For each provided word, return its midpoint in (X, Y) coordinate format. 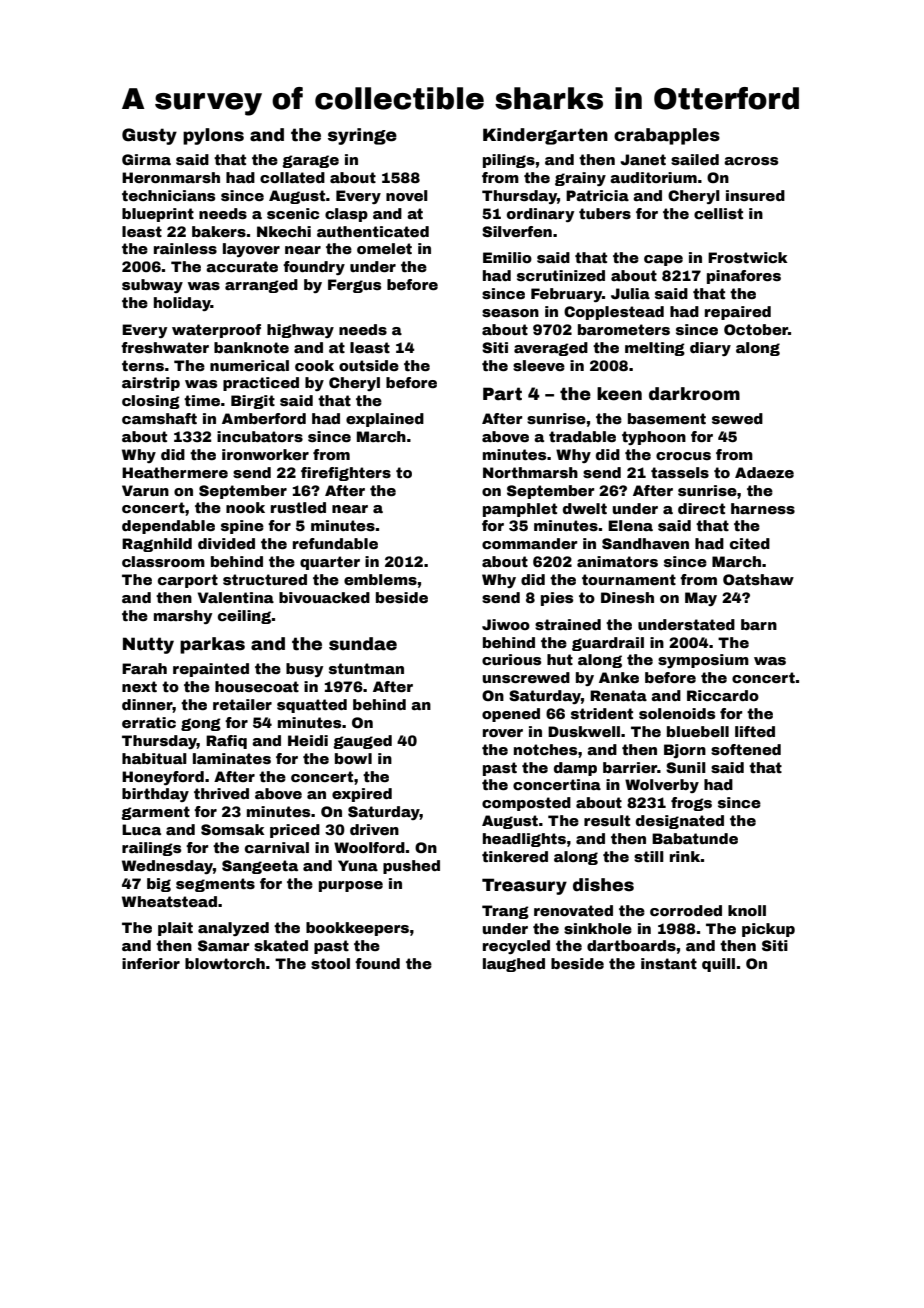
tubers (605, 213)
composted (526, 804)
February (566, 295)
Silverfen (517, 231)
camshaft (159, 418)
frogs (691, 804)
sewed (737, 418)
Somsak (233, 829)
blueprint (158, 215)
